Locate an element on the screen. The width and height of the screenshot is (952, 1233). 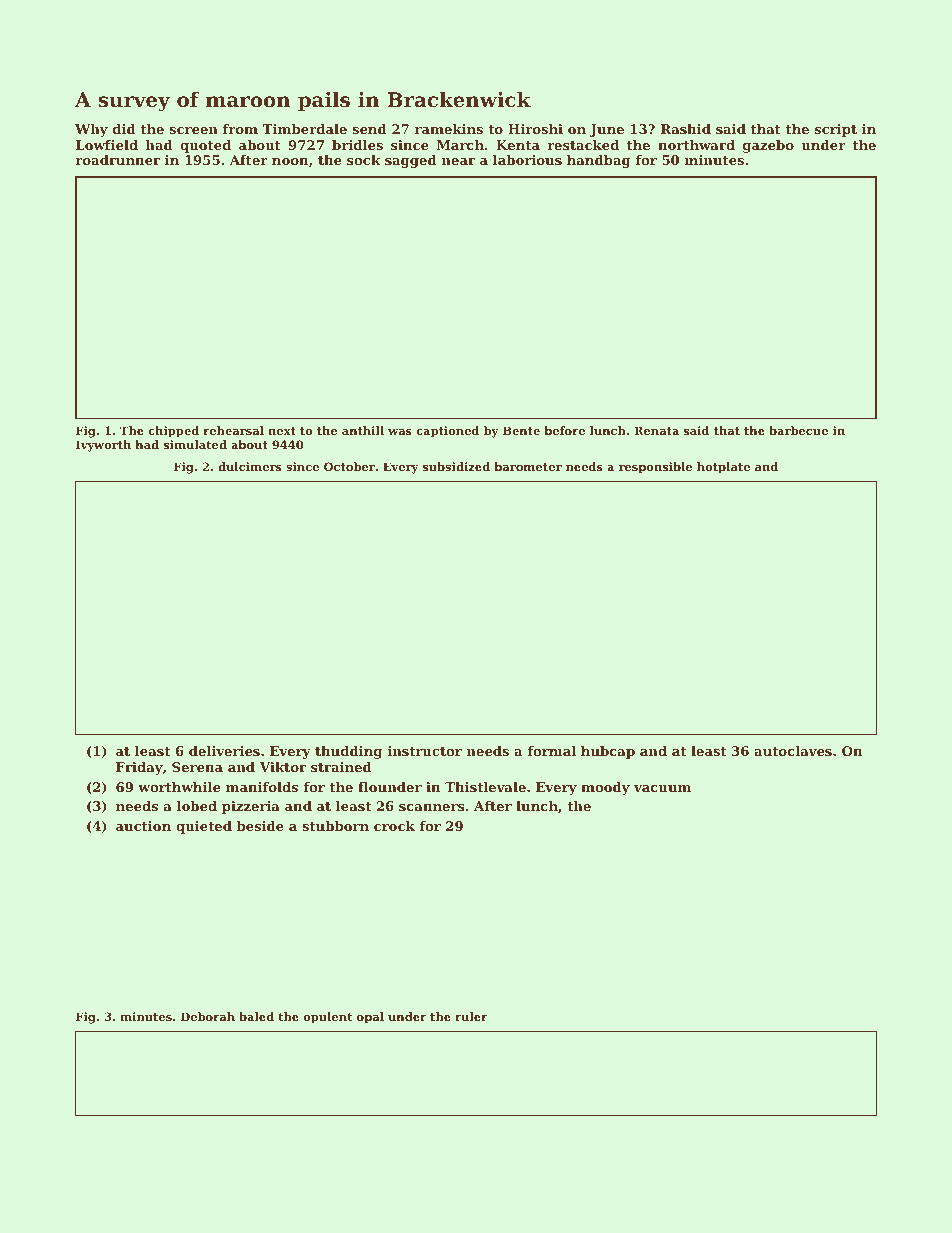
crock is located at coordinates (394, 826).
